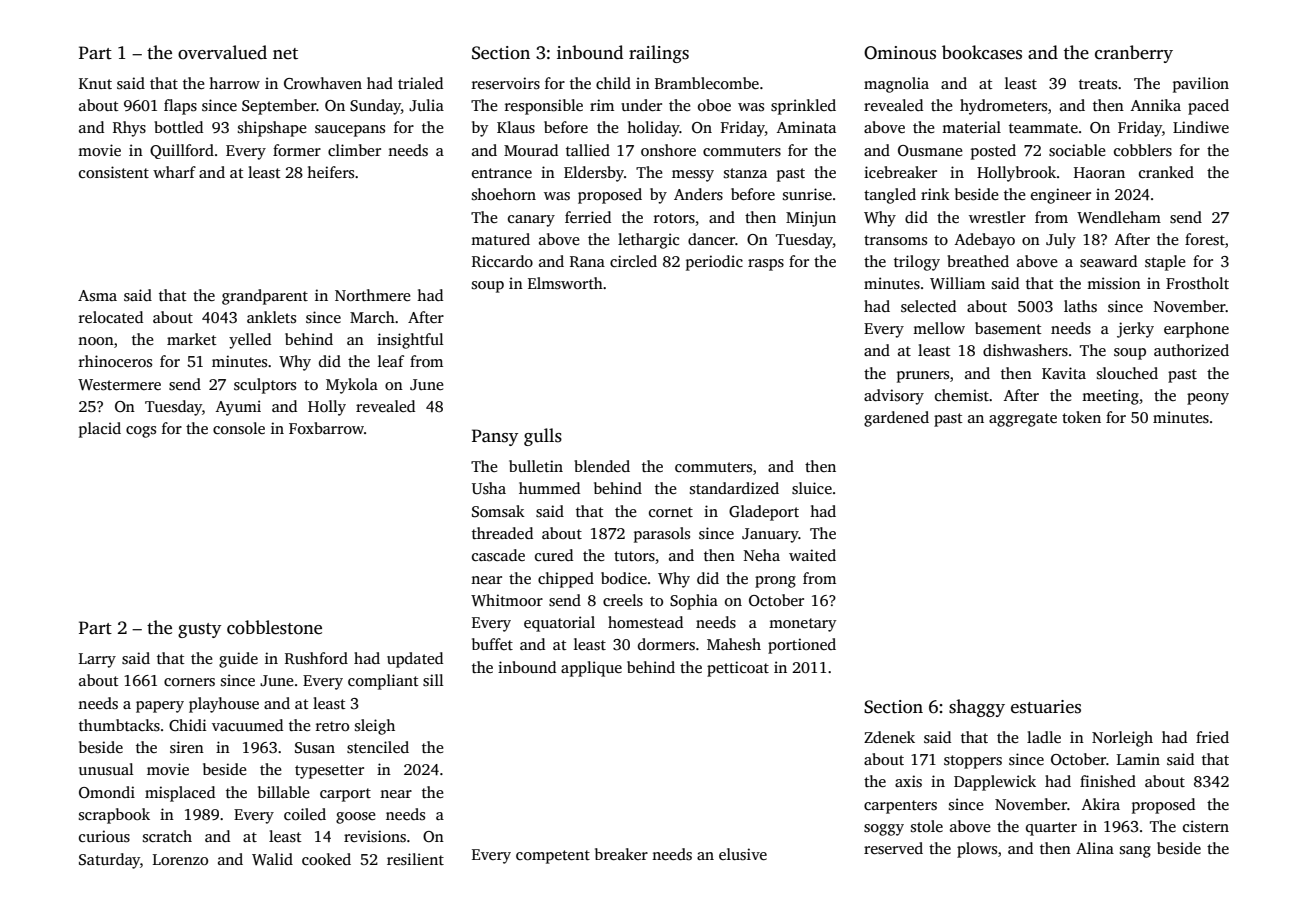  What do you see at coordinates (506, 83) in the page?
I see `reservoirs` at bounding box center [506, 83].
